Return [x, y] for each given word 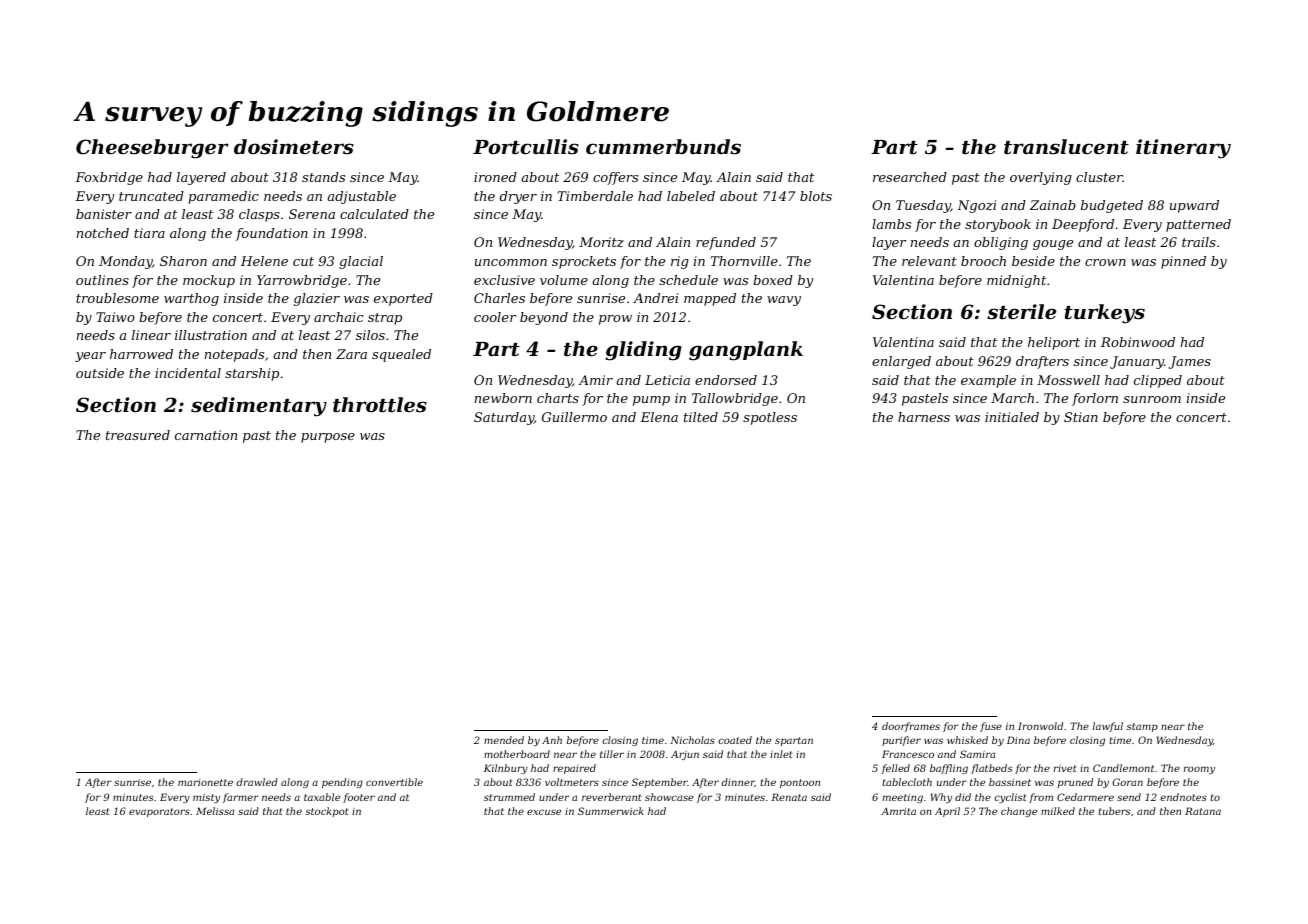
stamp [1142, 727]
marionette [205, 782]
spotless [770, 418]
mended [504, 740]
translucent [1066, 147]
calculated [374, 214]
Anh [552, 740]
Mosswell [1068, 380]
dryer [518, 197]
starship [252, 374]
